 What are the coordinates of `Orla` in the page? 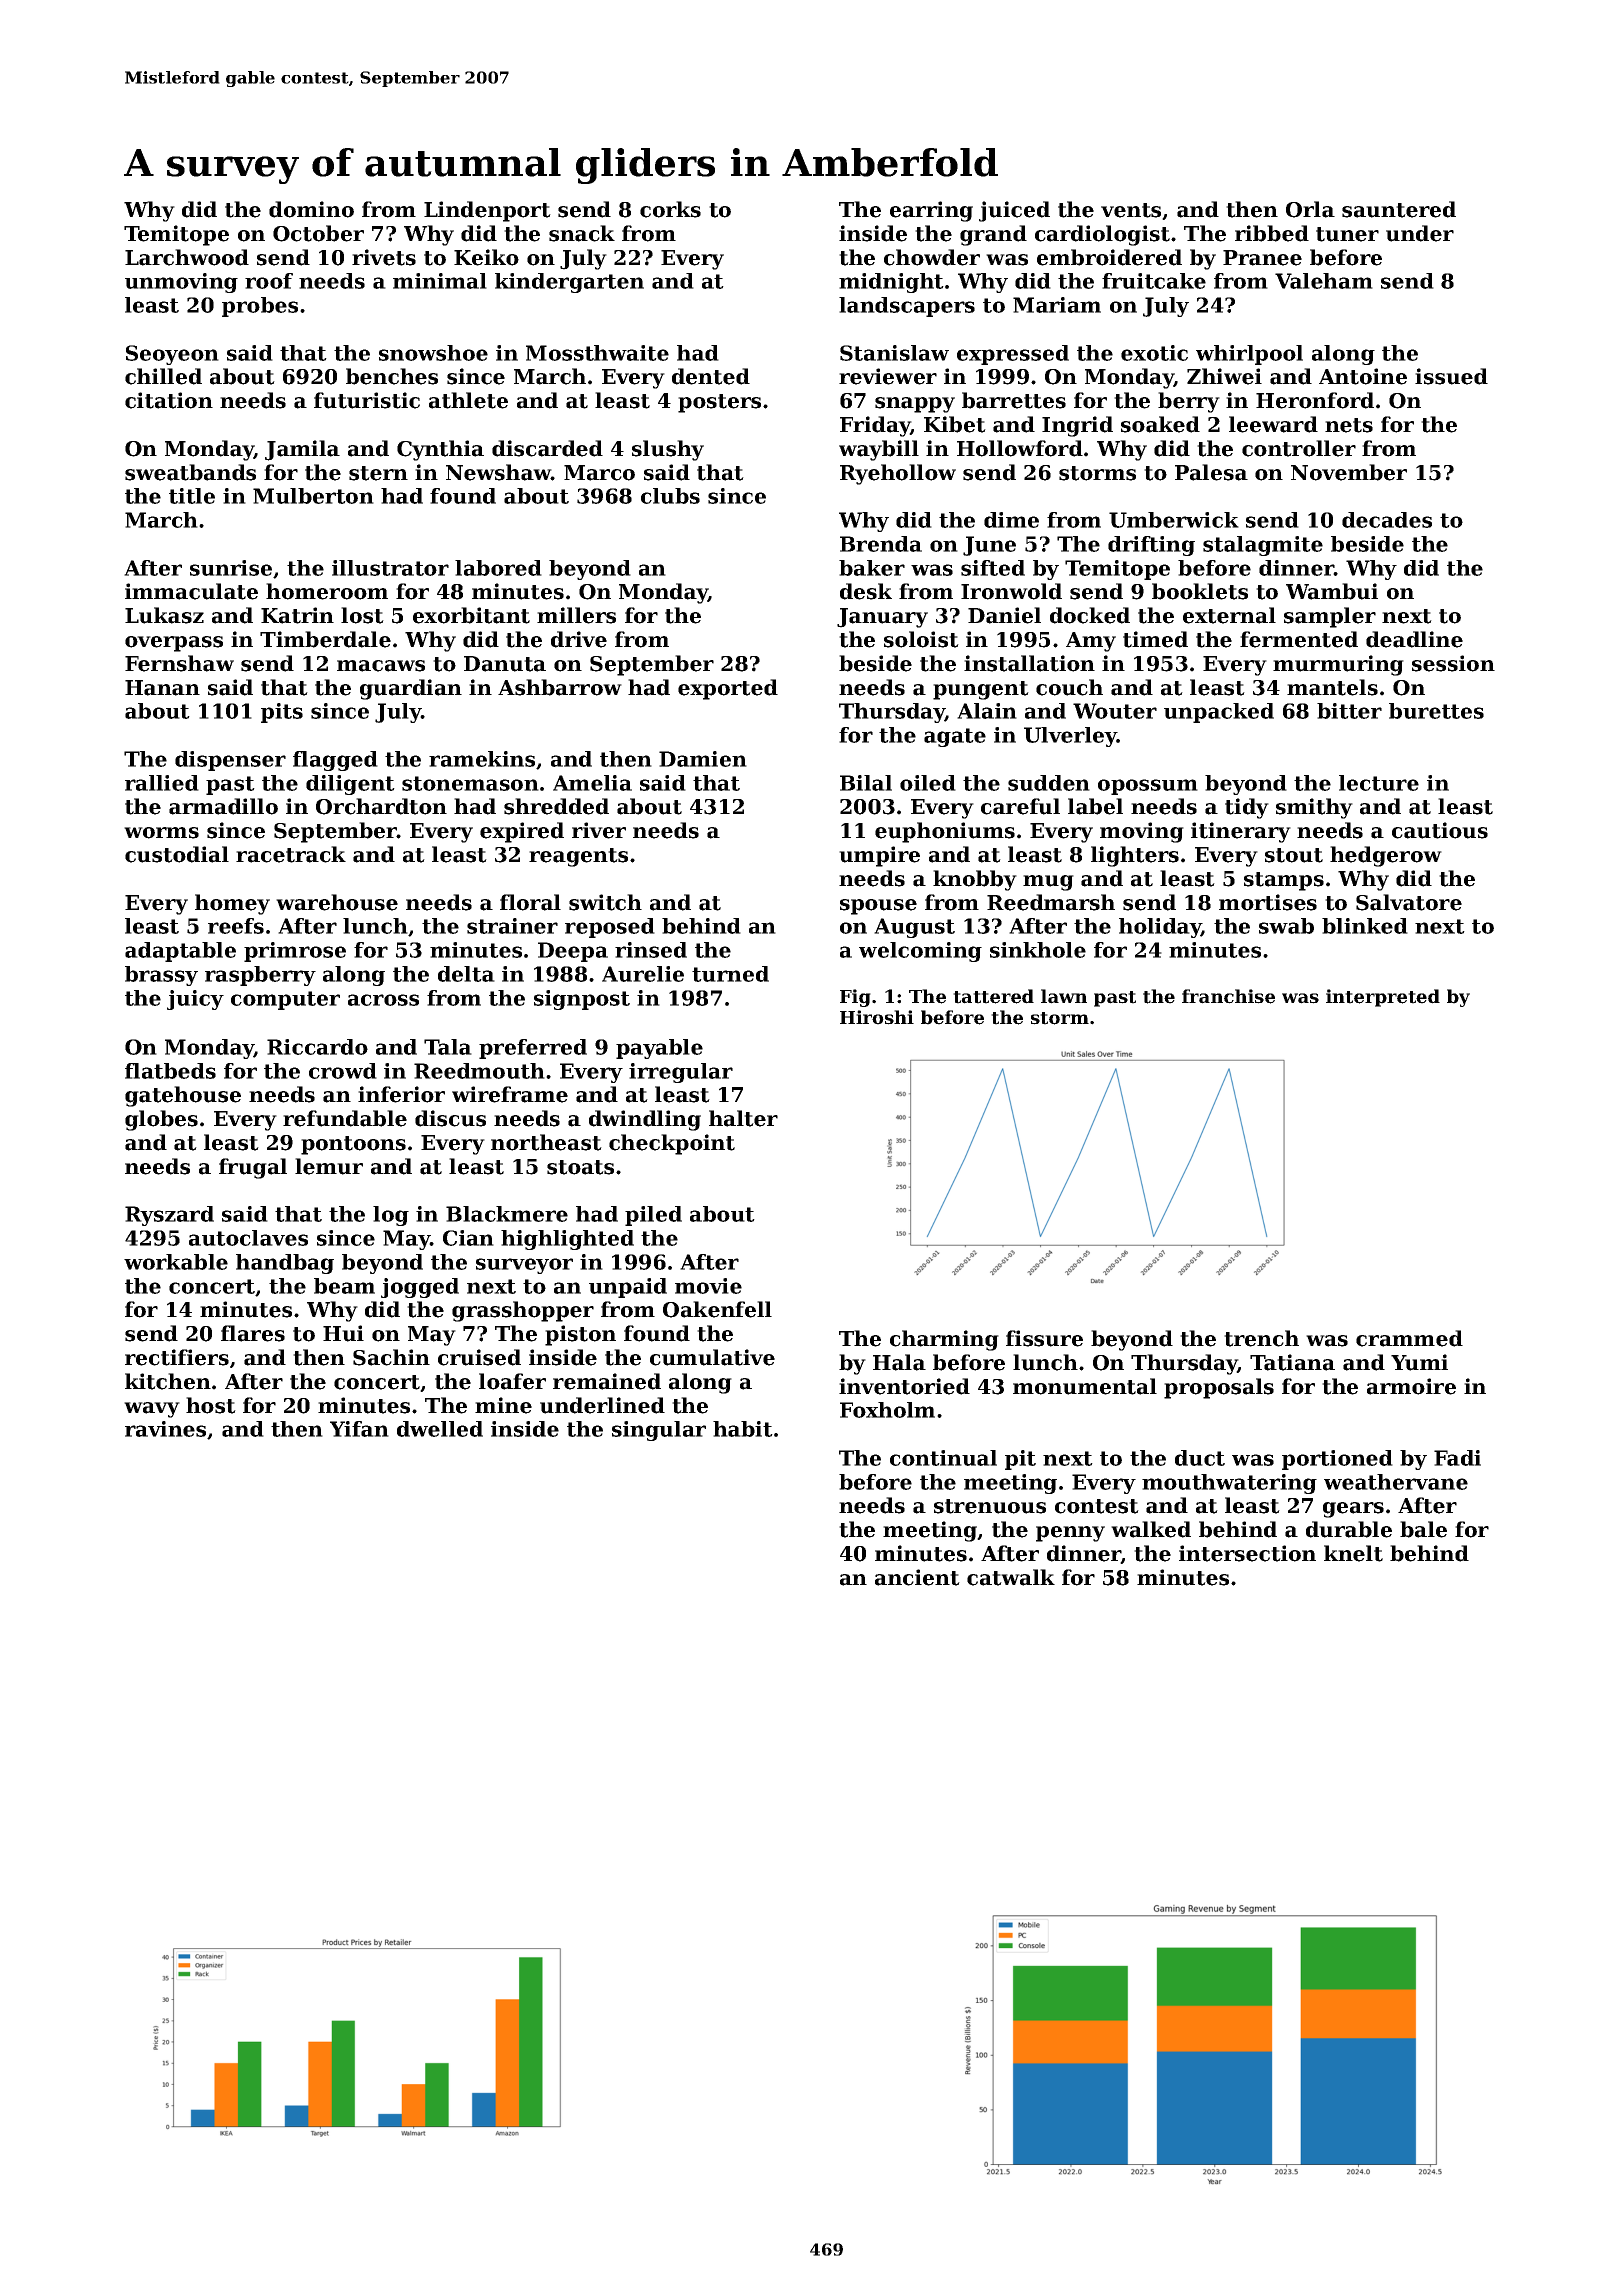 It's located at (1310, 209).
